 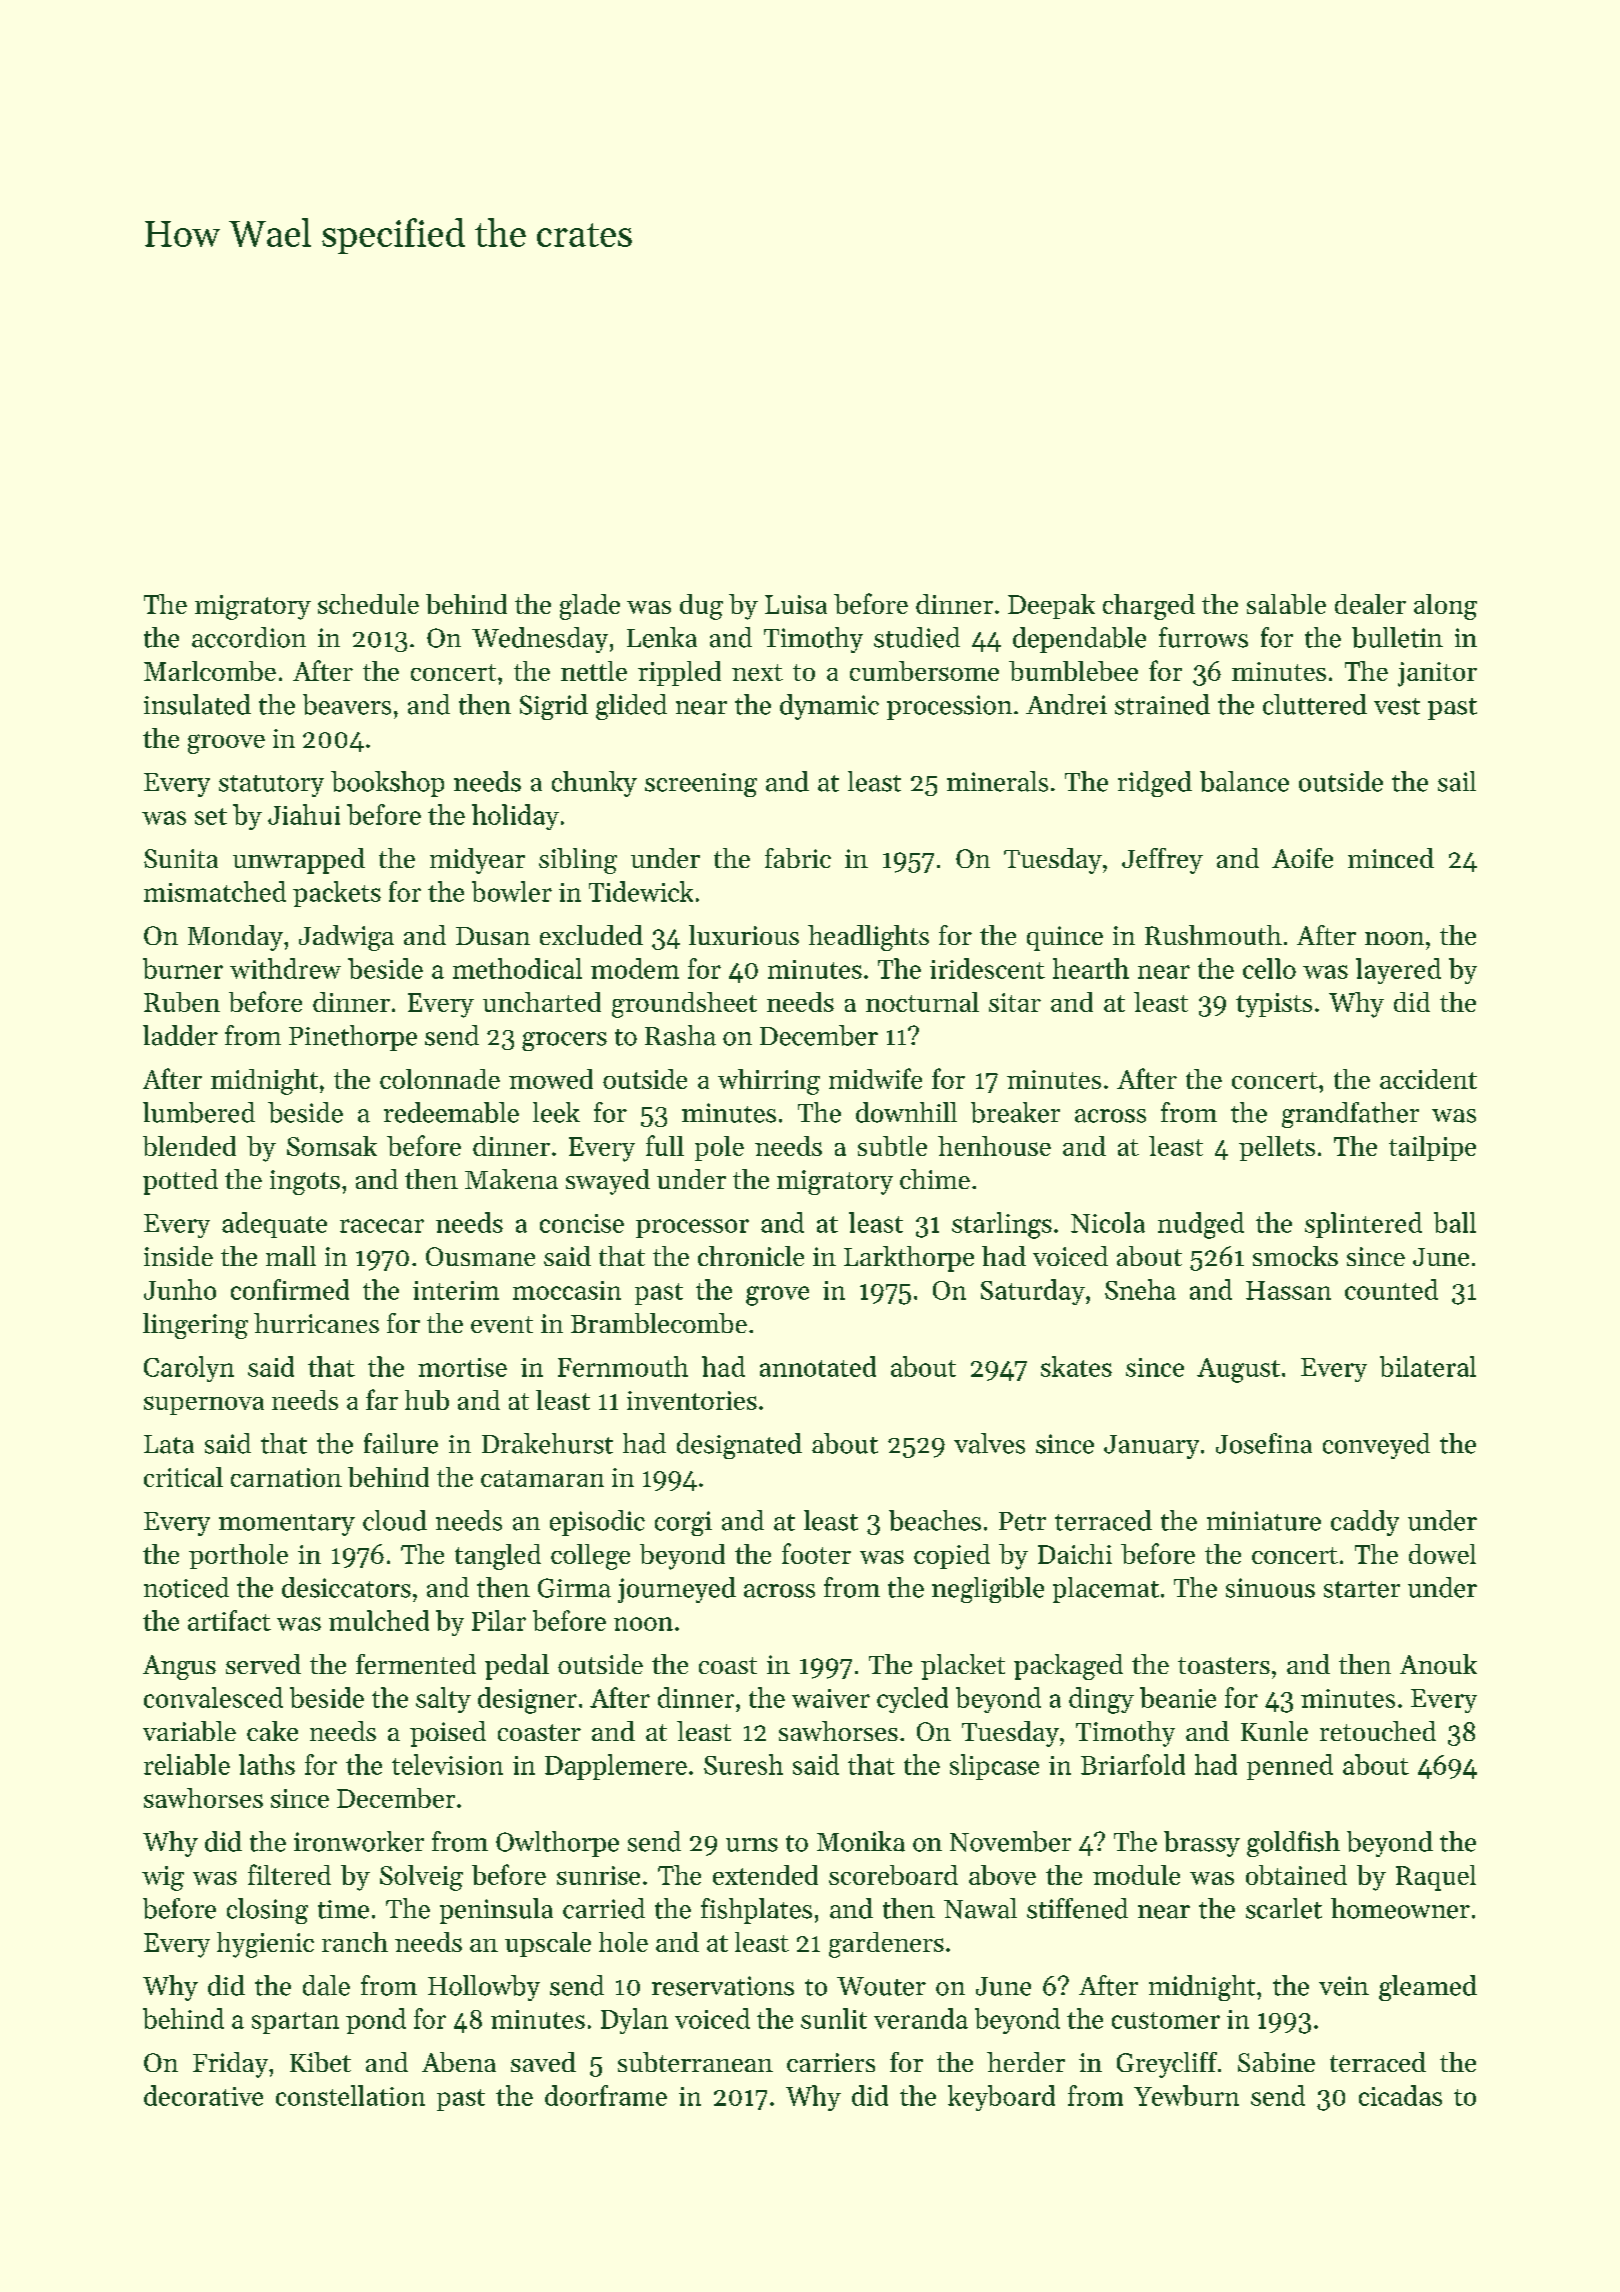 What do you see at coordinates (249, 637) in the image?
I see `accordion` at bounding box center [249, 637].
